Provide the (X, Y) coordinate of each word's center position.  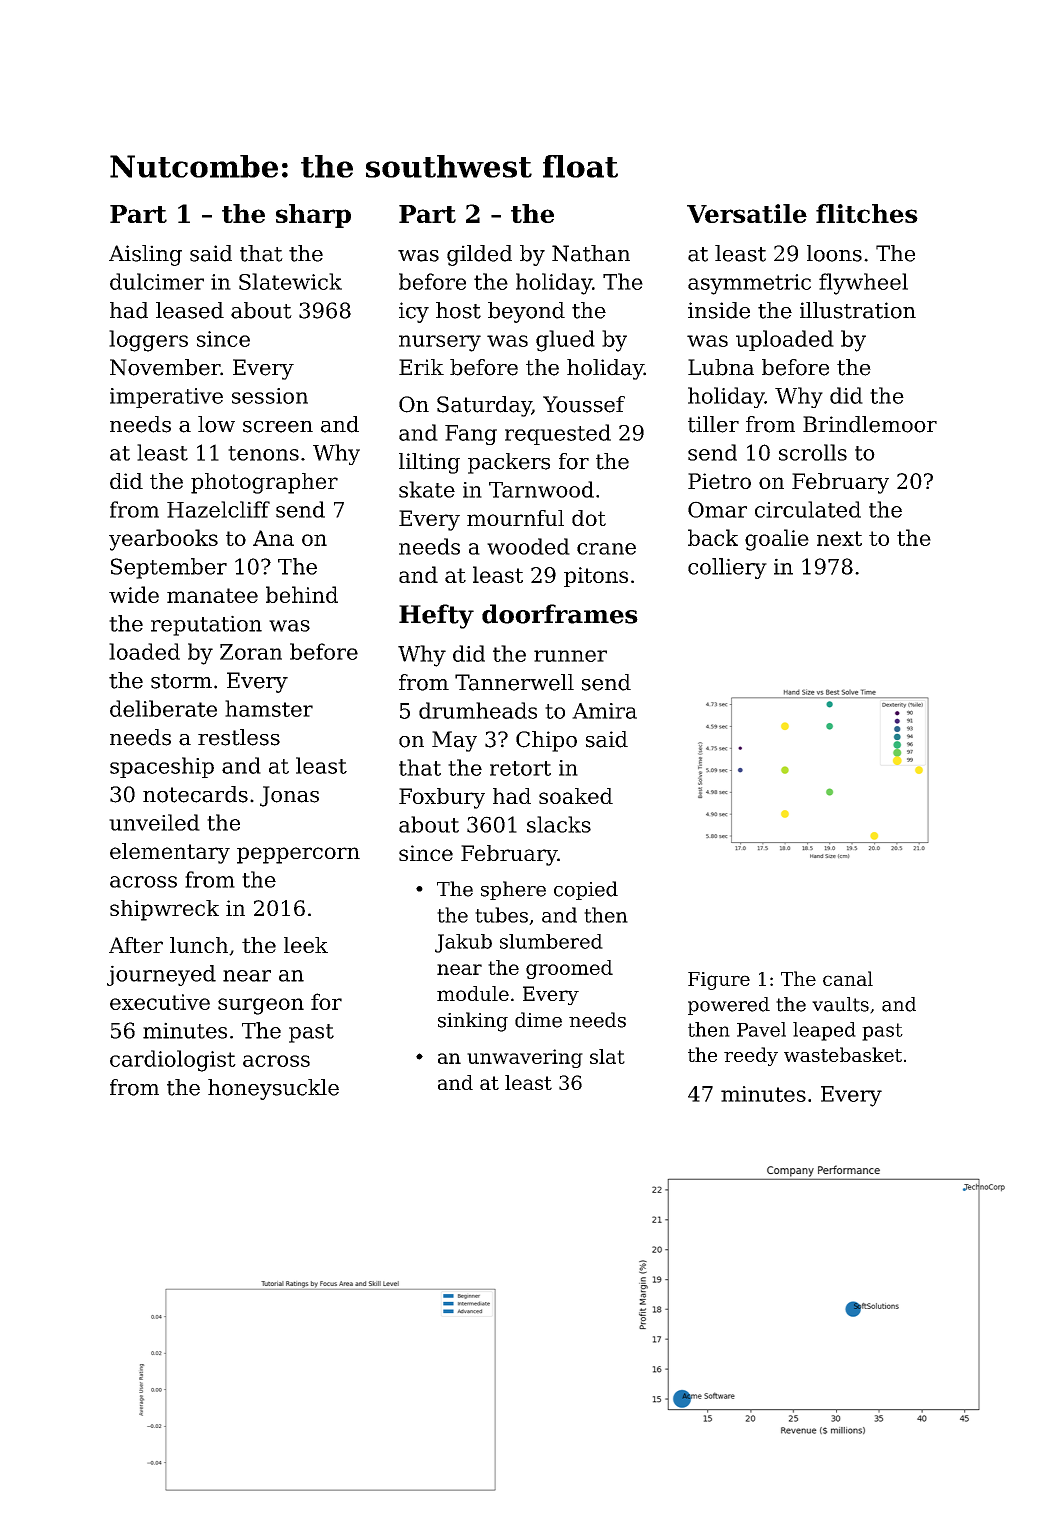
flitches (867, 213)
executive (160, 1002)
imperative (166, 398)
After (136, 945)
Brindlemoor (870, 424)
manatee (212, 595)
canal (848, 978)
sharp (313, 216)
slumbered (551, 941)
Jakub (463, 943)
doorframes (560, 614)
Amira (604, 711)
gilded (479, 255)
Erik (421, 367)
